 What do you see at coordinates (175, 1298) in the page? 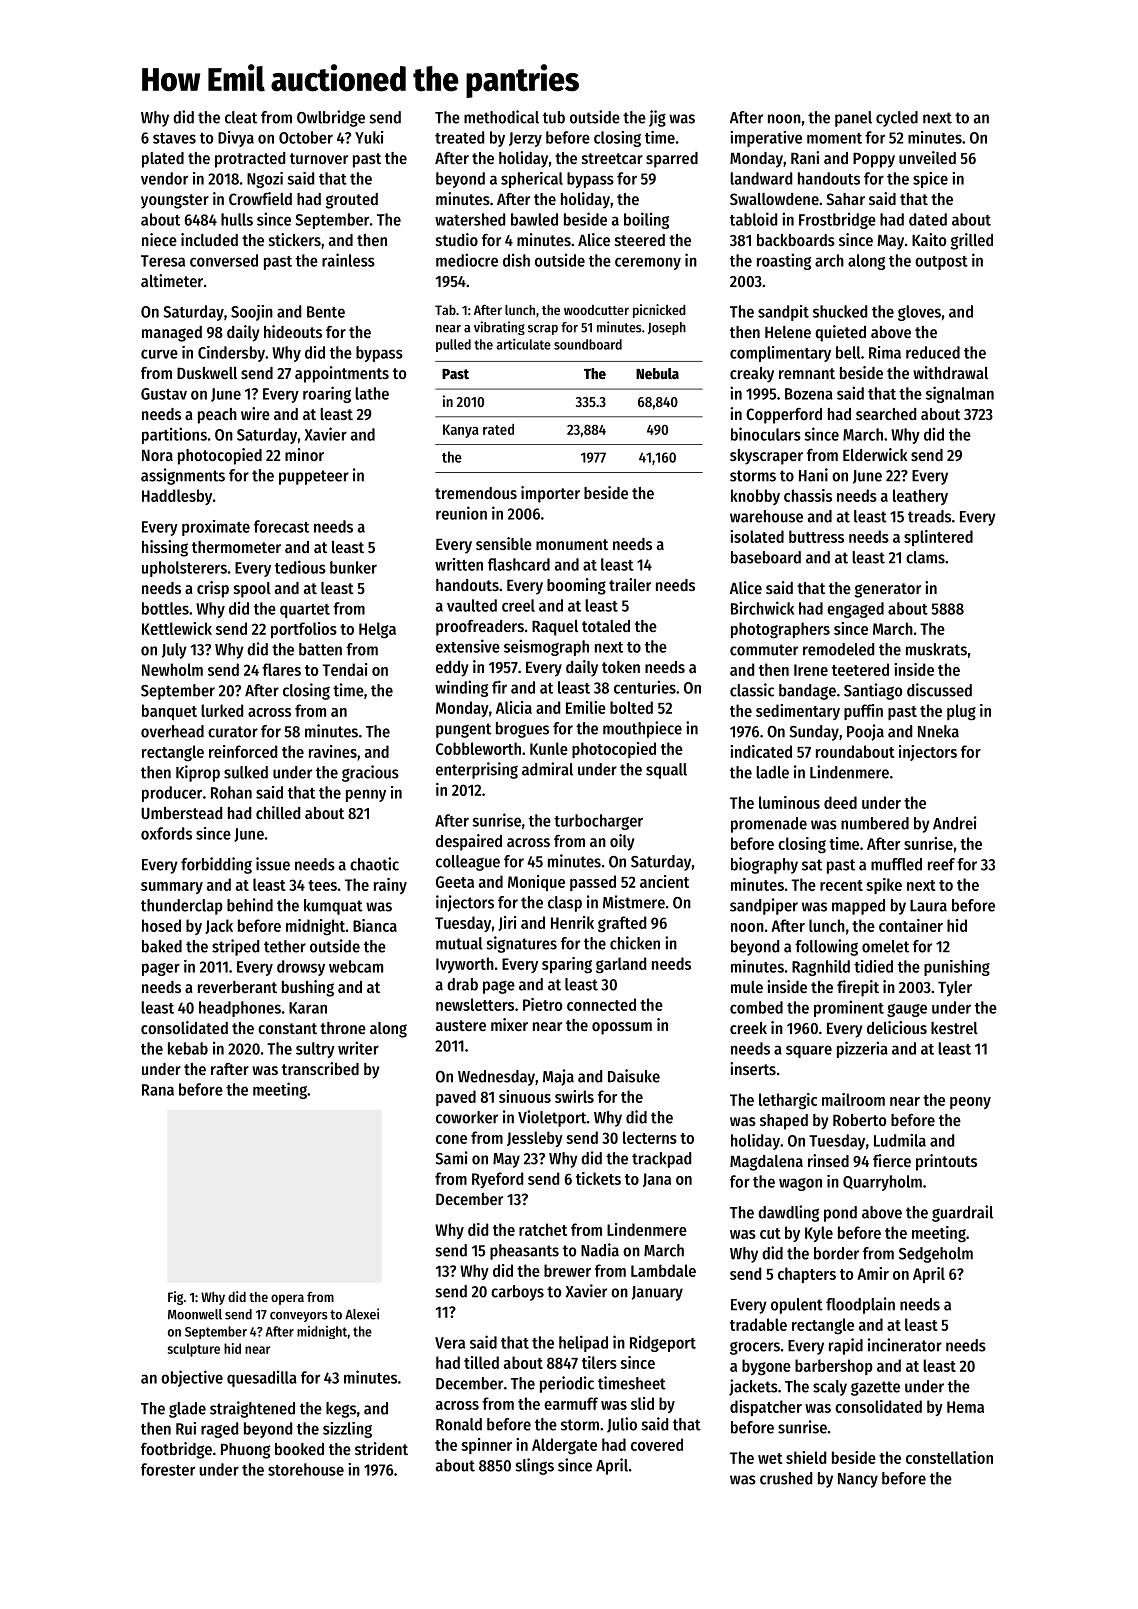
I see `Fig` at bounding box center [175, 1298].
